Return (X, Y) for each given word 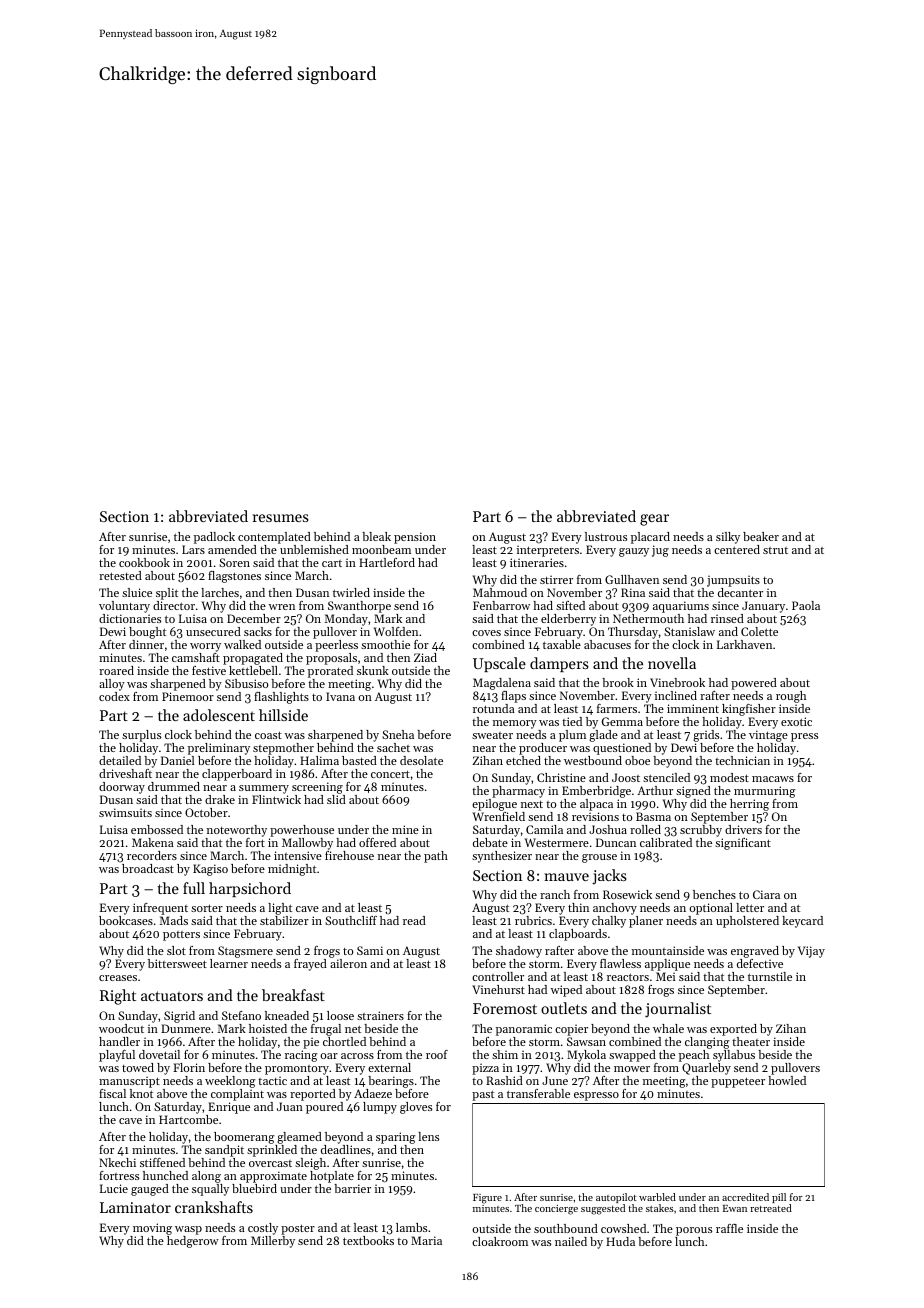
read (414, 920)
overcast (270, 1163)
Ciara (766, 894)
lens (428, 1136)
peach (694, 1056)
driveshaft (125, 773)
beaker (761, 536)
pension (415, 538)
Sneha (398, 734)
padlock (214, 538)
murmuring (764, 792)
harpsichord (250, 889)
